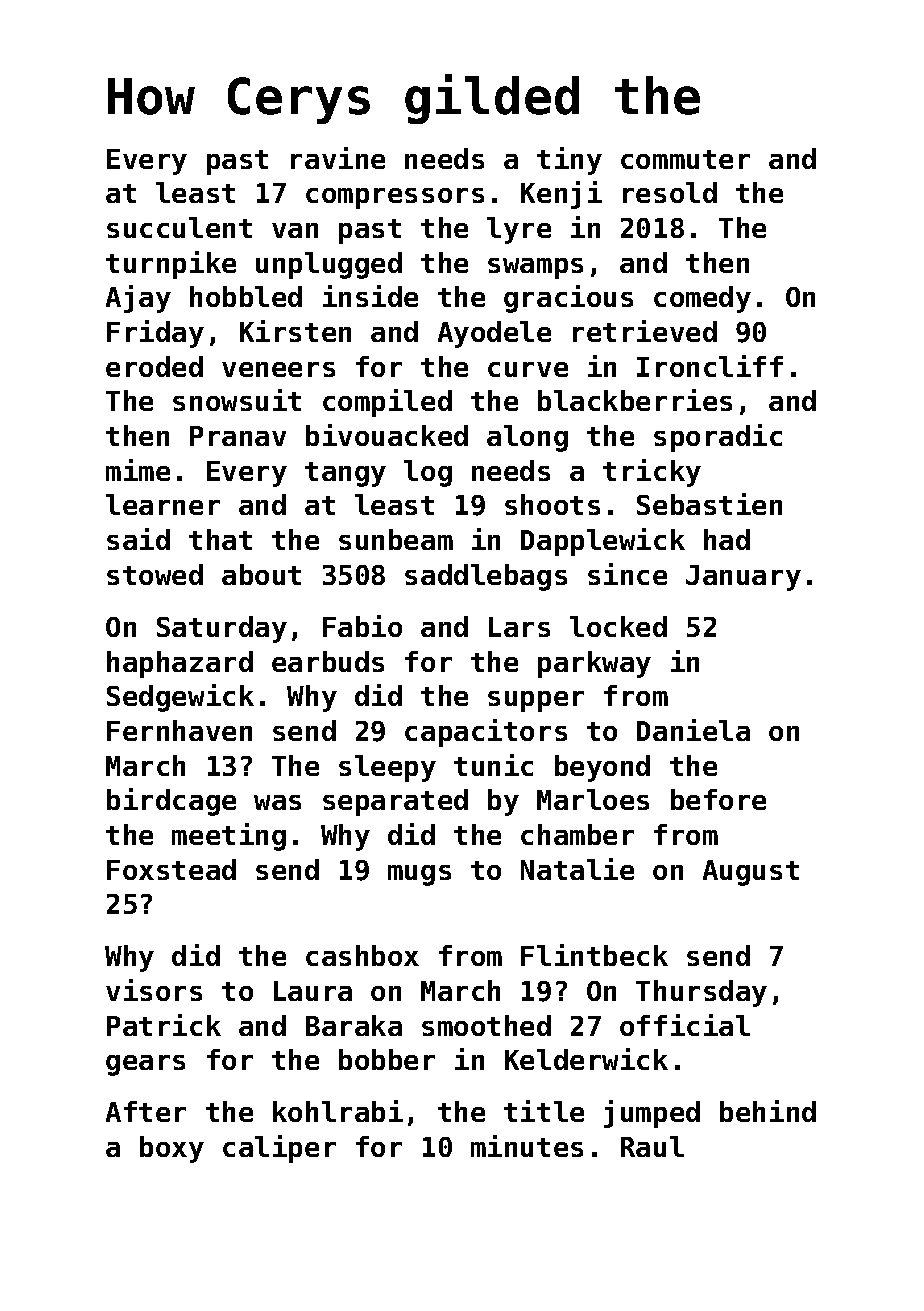 The image size is (924, 1311). I want to click on Kirsten, so click(295, 331).
